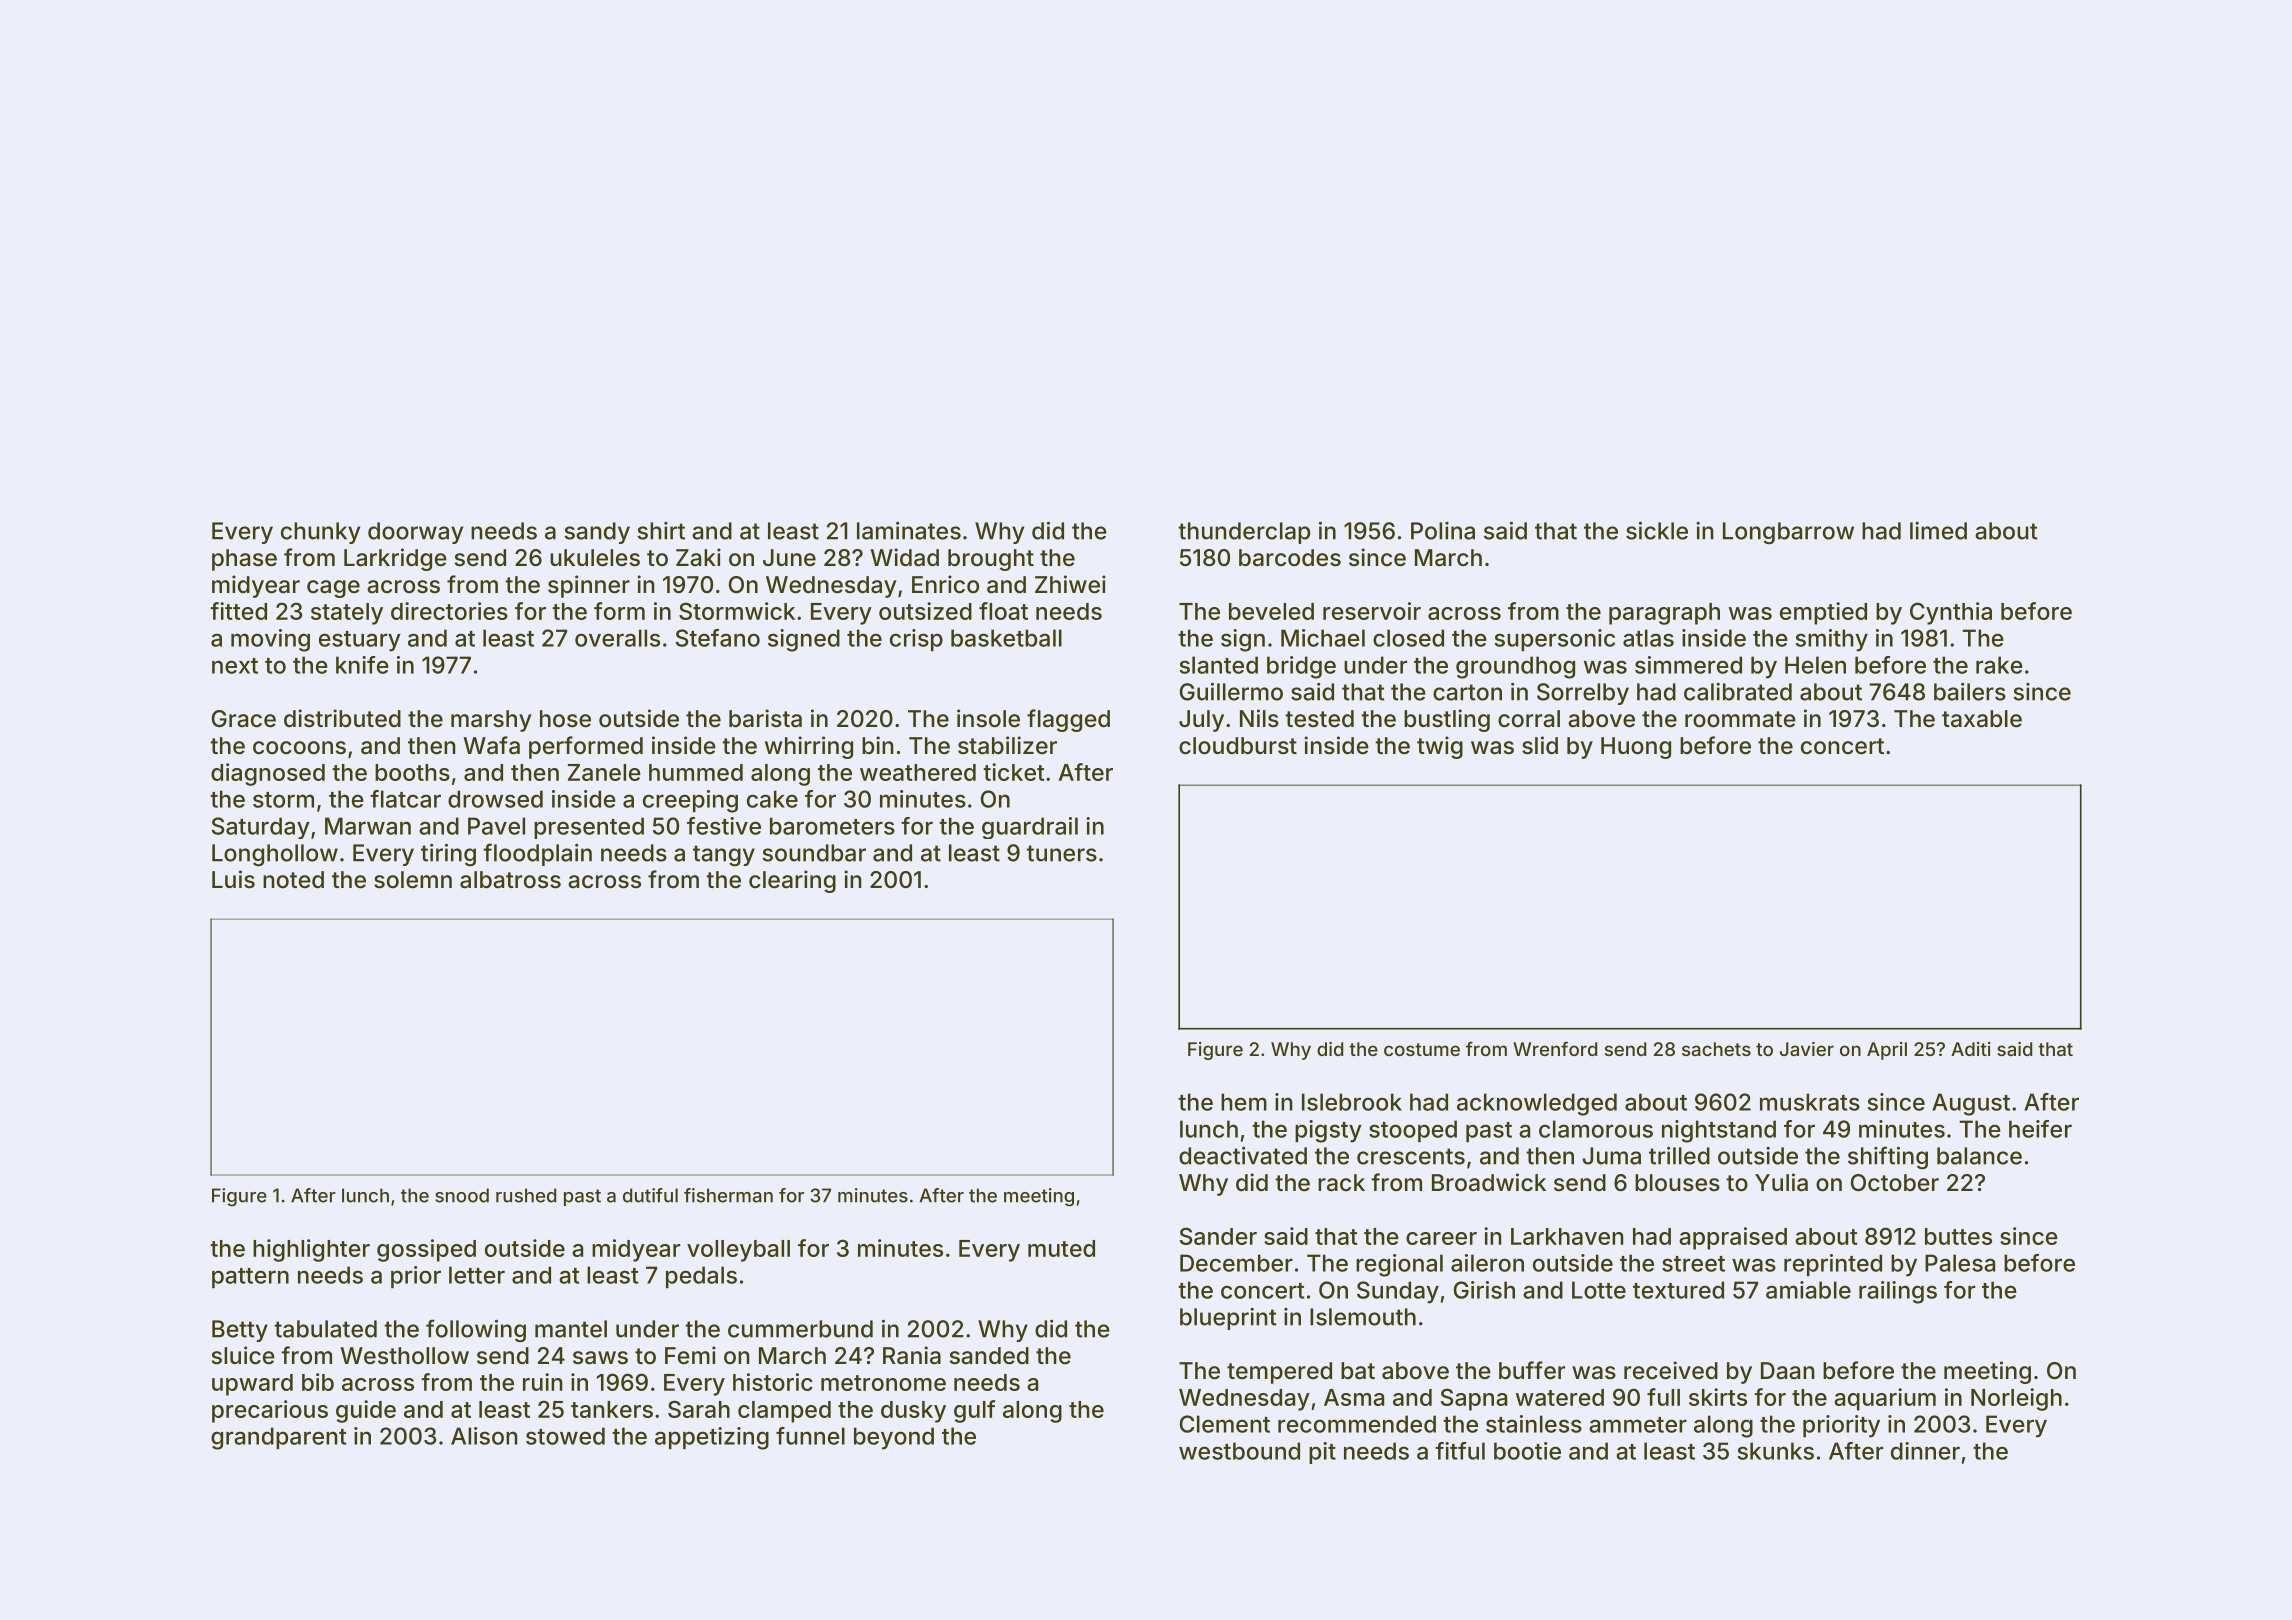 Image resolution: width=2292 pixels, height=1620 pixels. I want to click on snood, so click(462, 1195).
